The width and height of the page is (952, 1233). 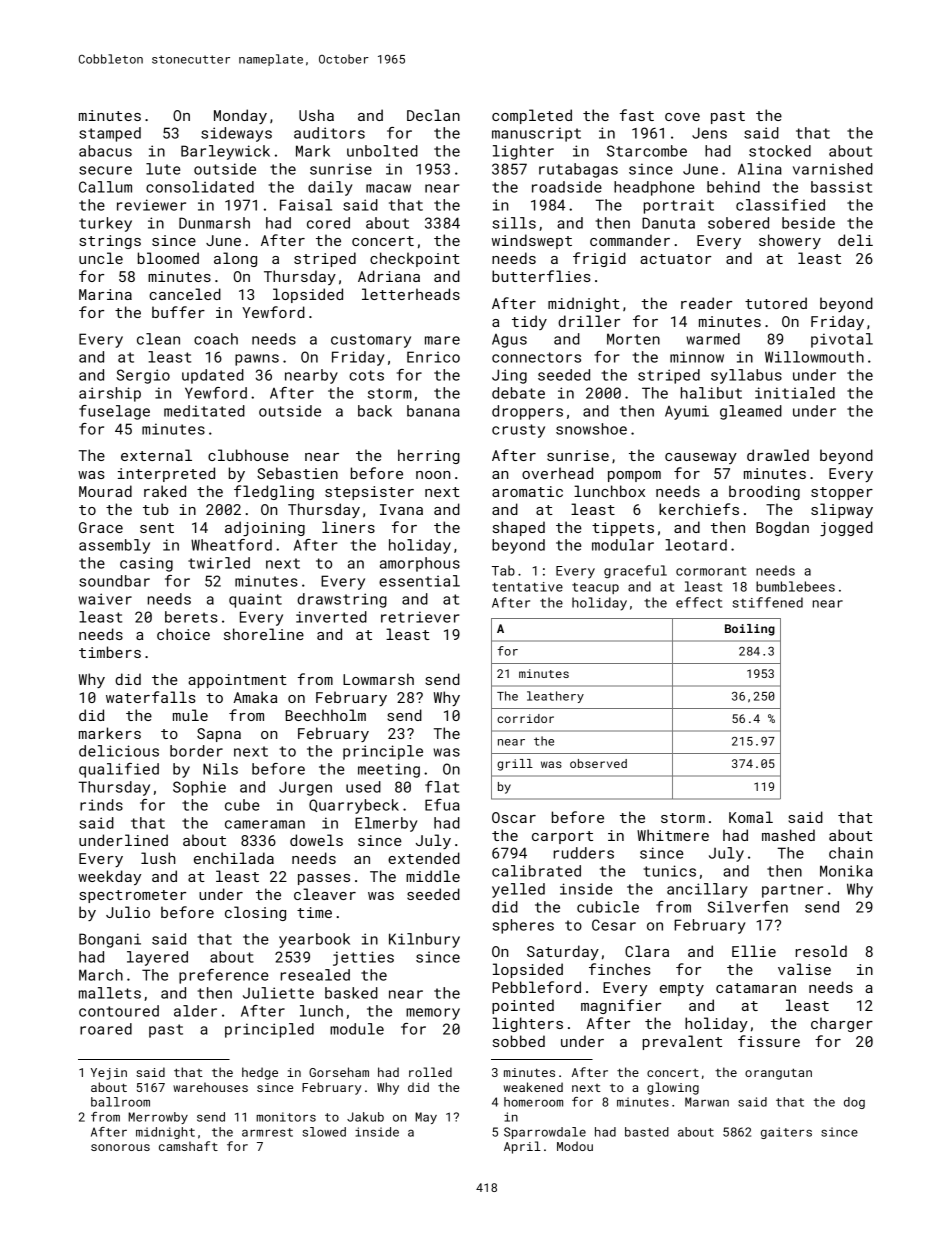 What do you see at coordinates (633, 339) in the page?
I see `Morten` at bounding box center [633, 339].
